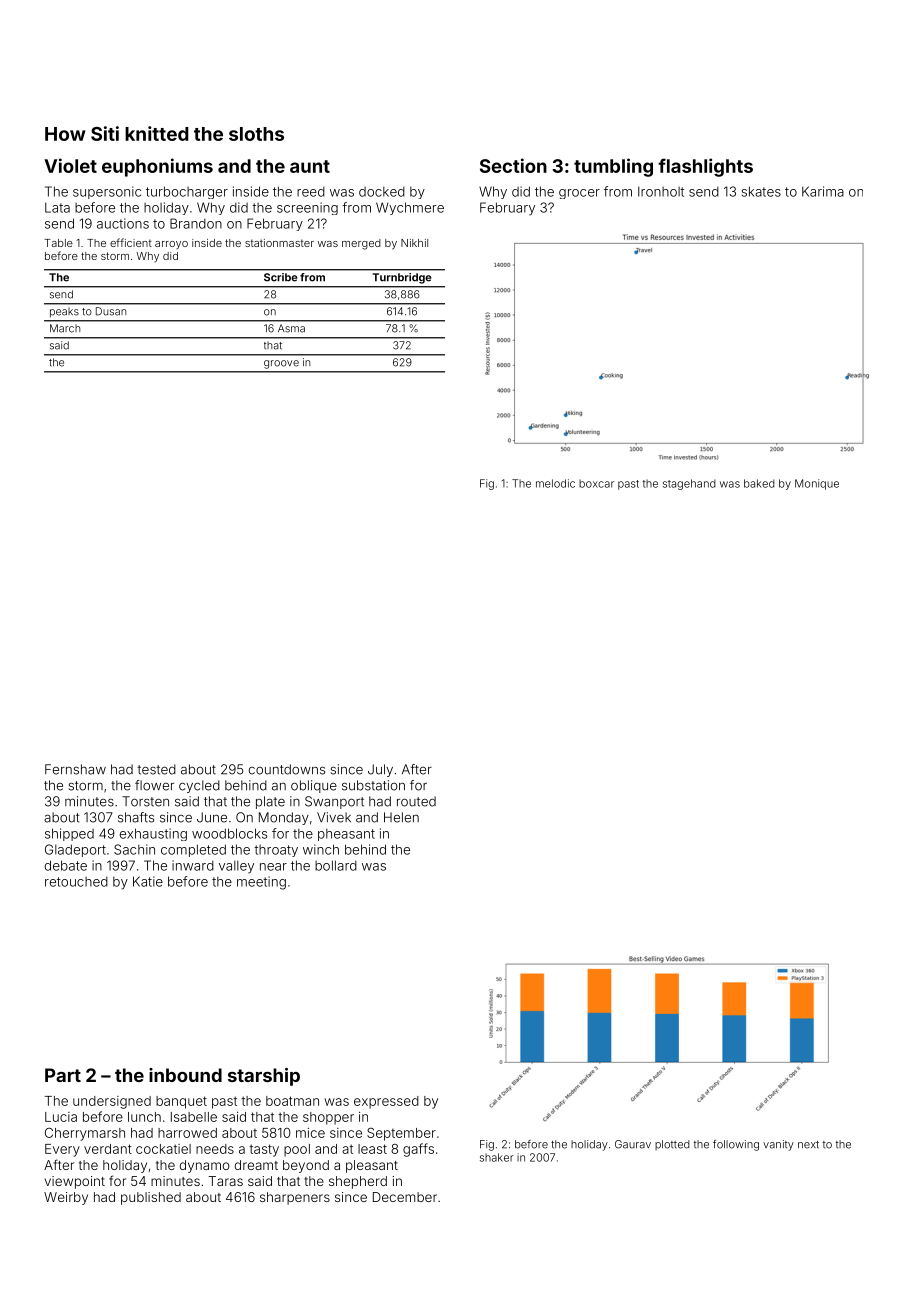 This screenshot has width=924, height=1308. Describe the element at coordinates (145, 801) in the screenshot. I see `Torsten` at that location.
